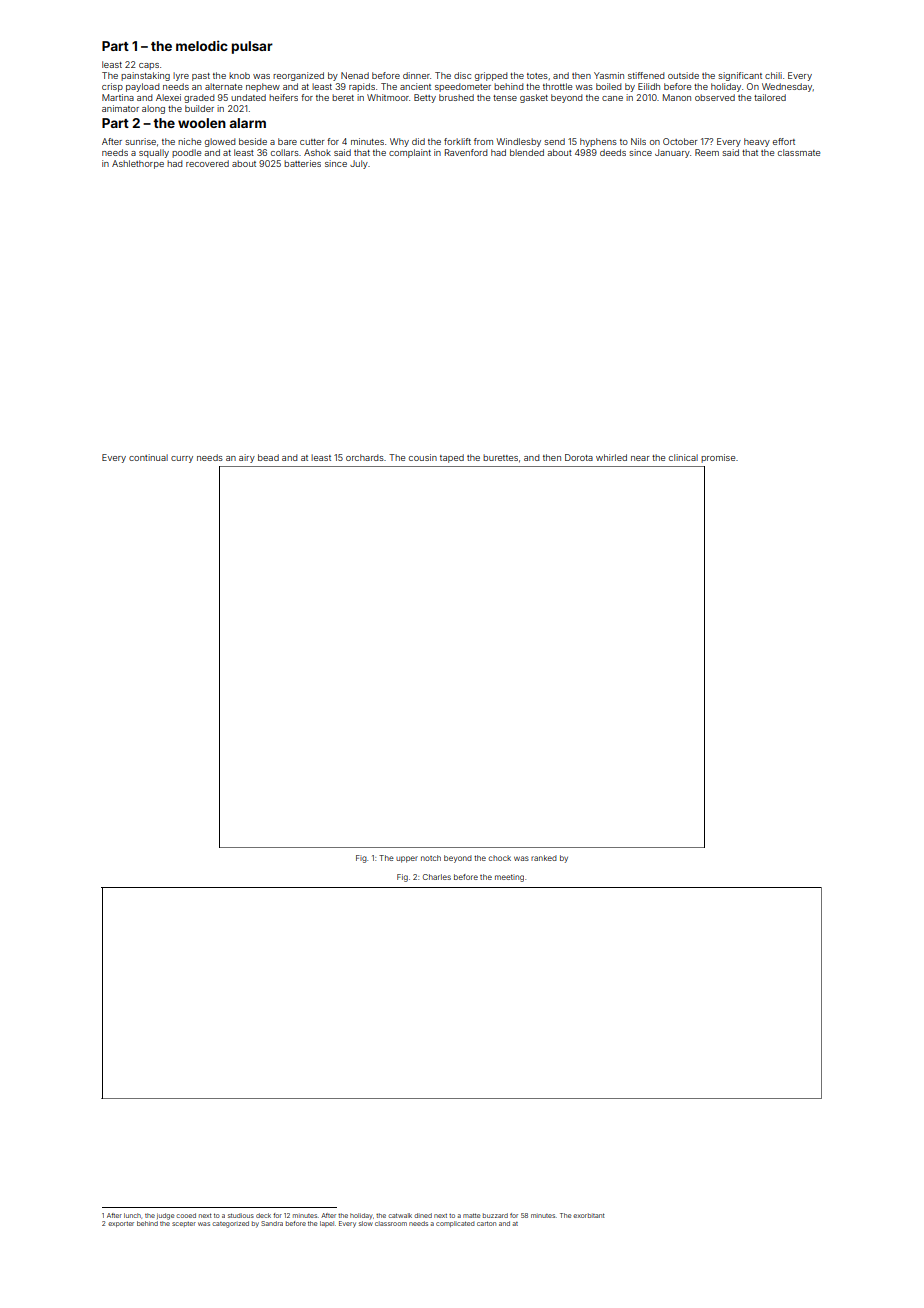  I want to click on melodic, so click(202, 45).
